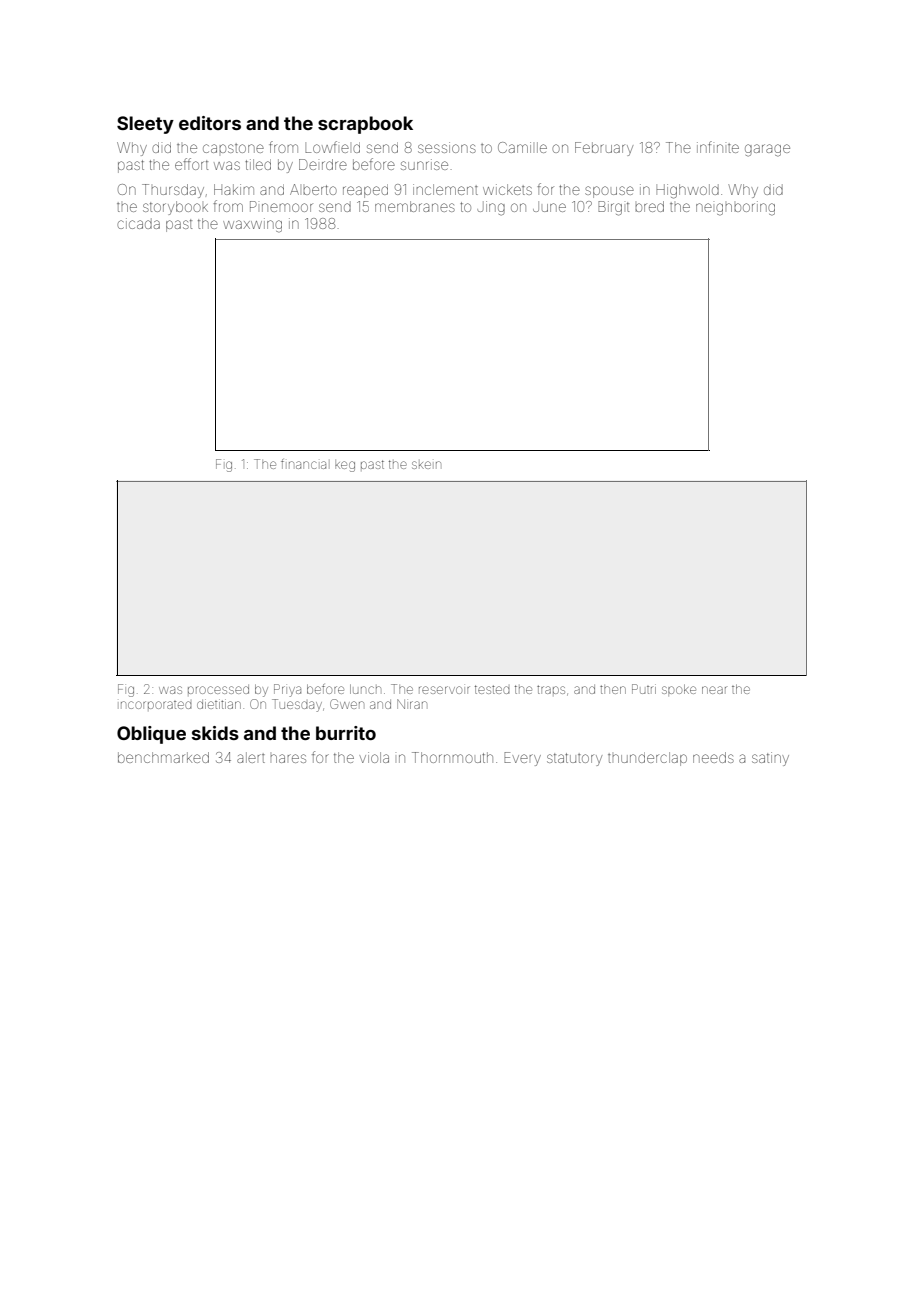  Describe the element at coordinates (215, 733) in the screenshot. I see `skids` at that location.
